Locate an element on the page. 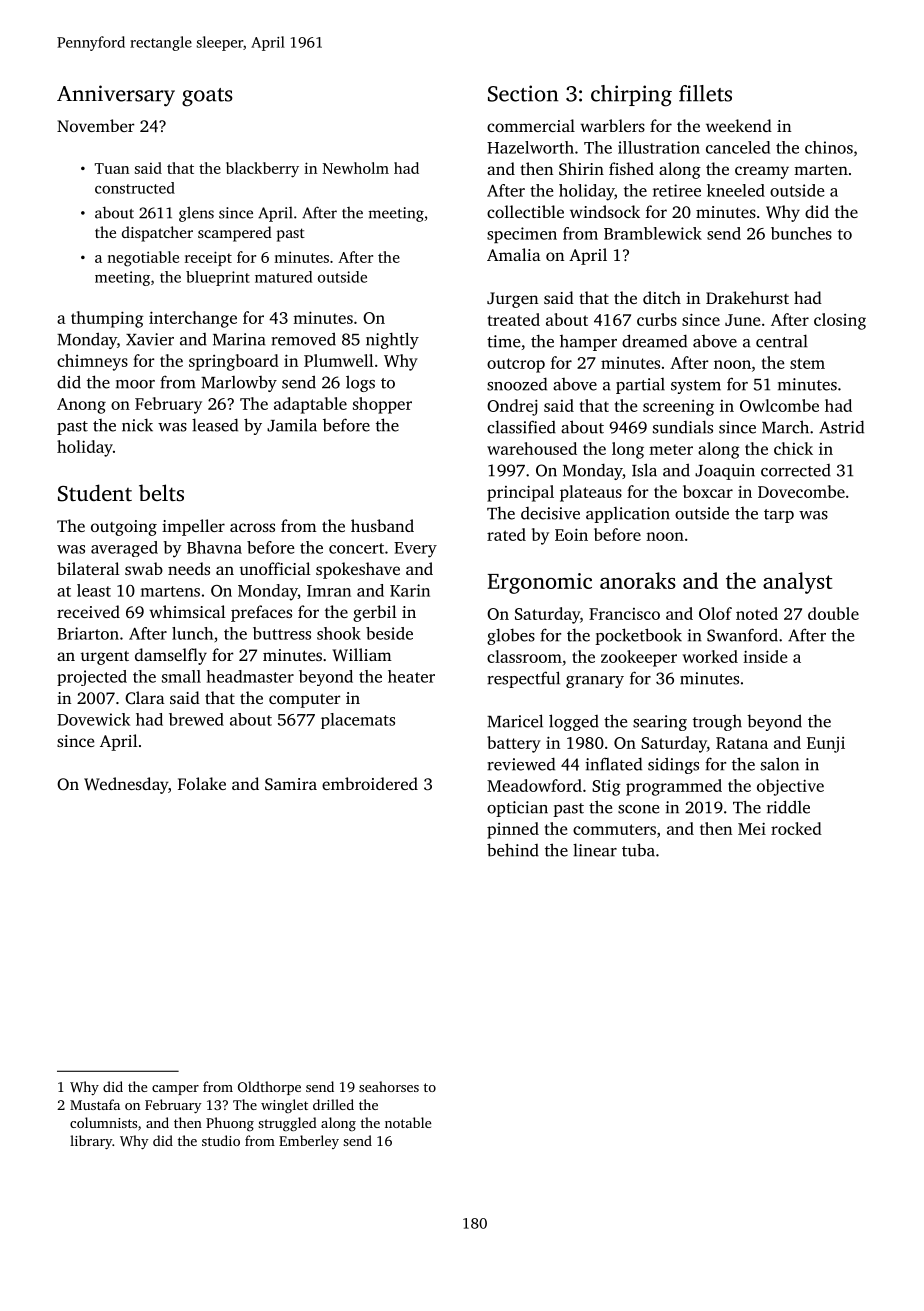 The image size is (924, 1311). trough is located at coordinates (717, 723).
